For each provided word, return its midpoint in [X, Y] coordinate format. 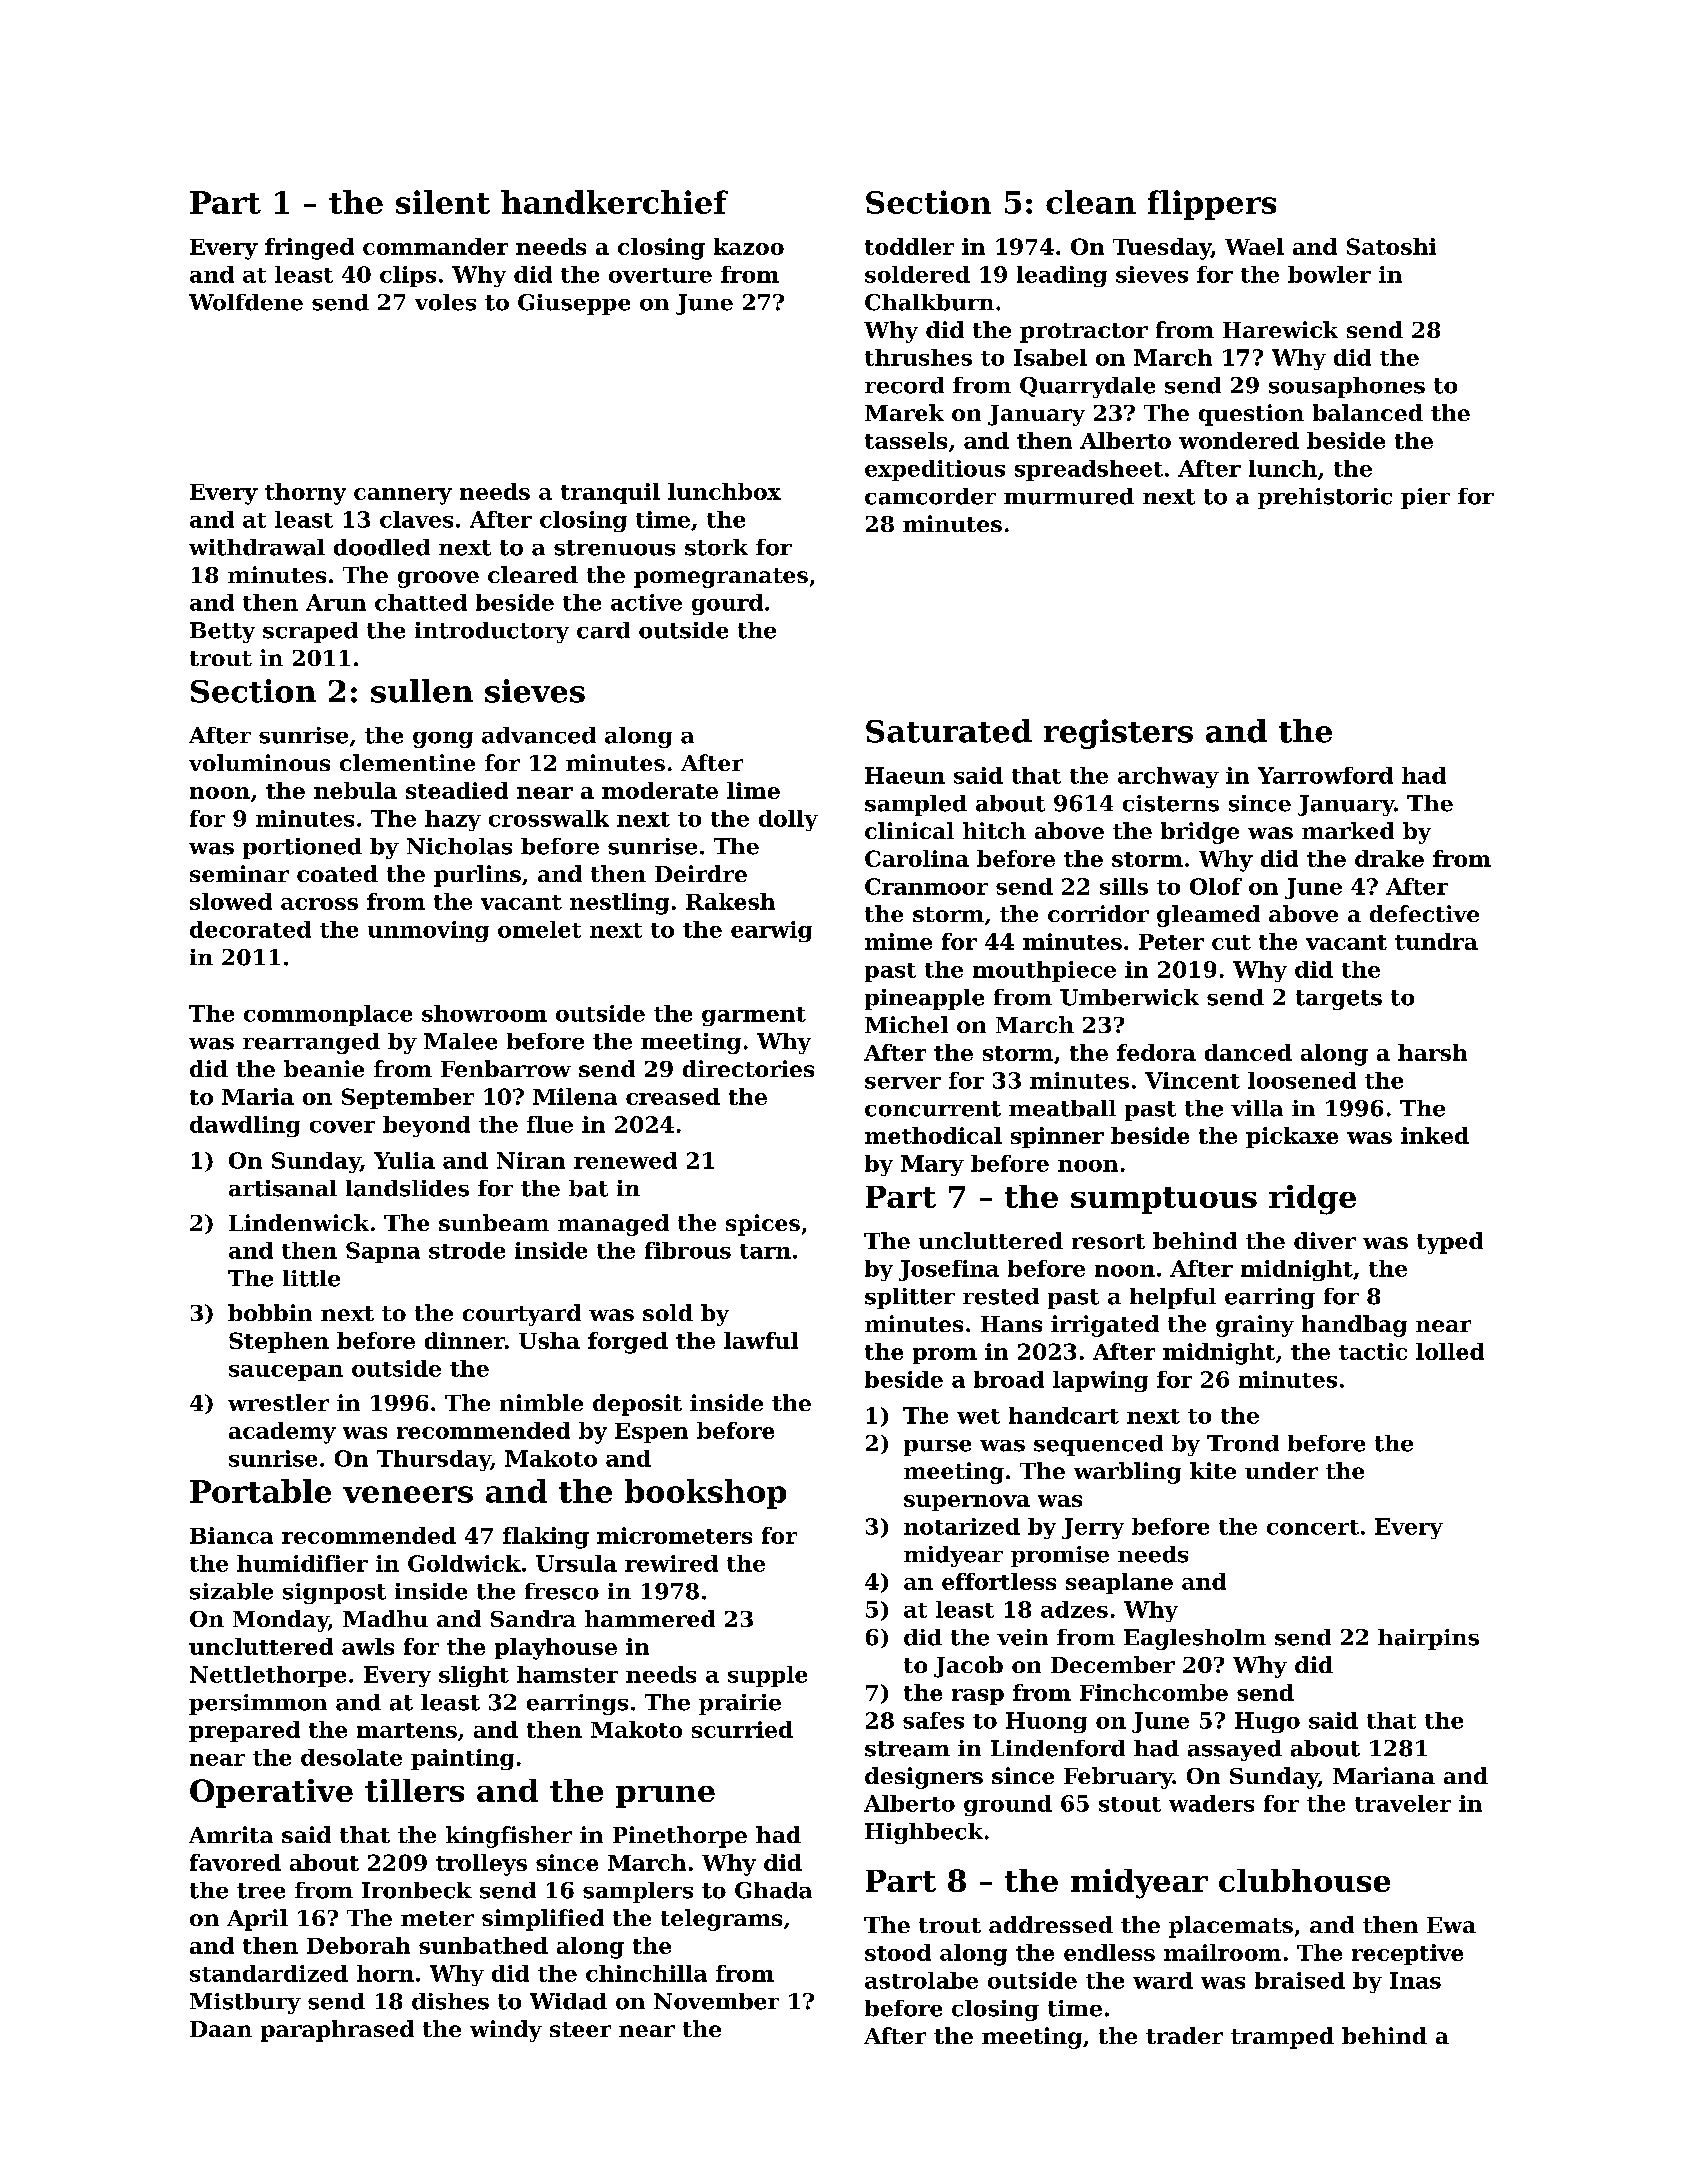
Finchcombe [1154, 1692]
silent [443, 202]
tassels [906, 440]
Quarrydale [1087, 387]
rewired [671, 1563]
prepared [244, 1731]
